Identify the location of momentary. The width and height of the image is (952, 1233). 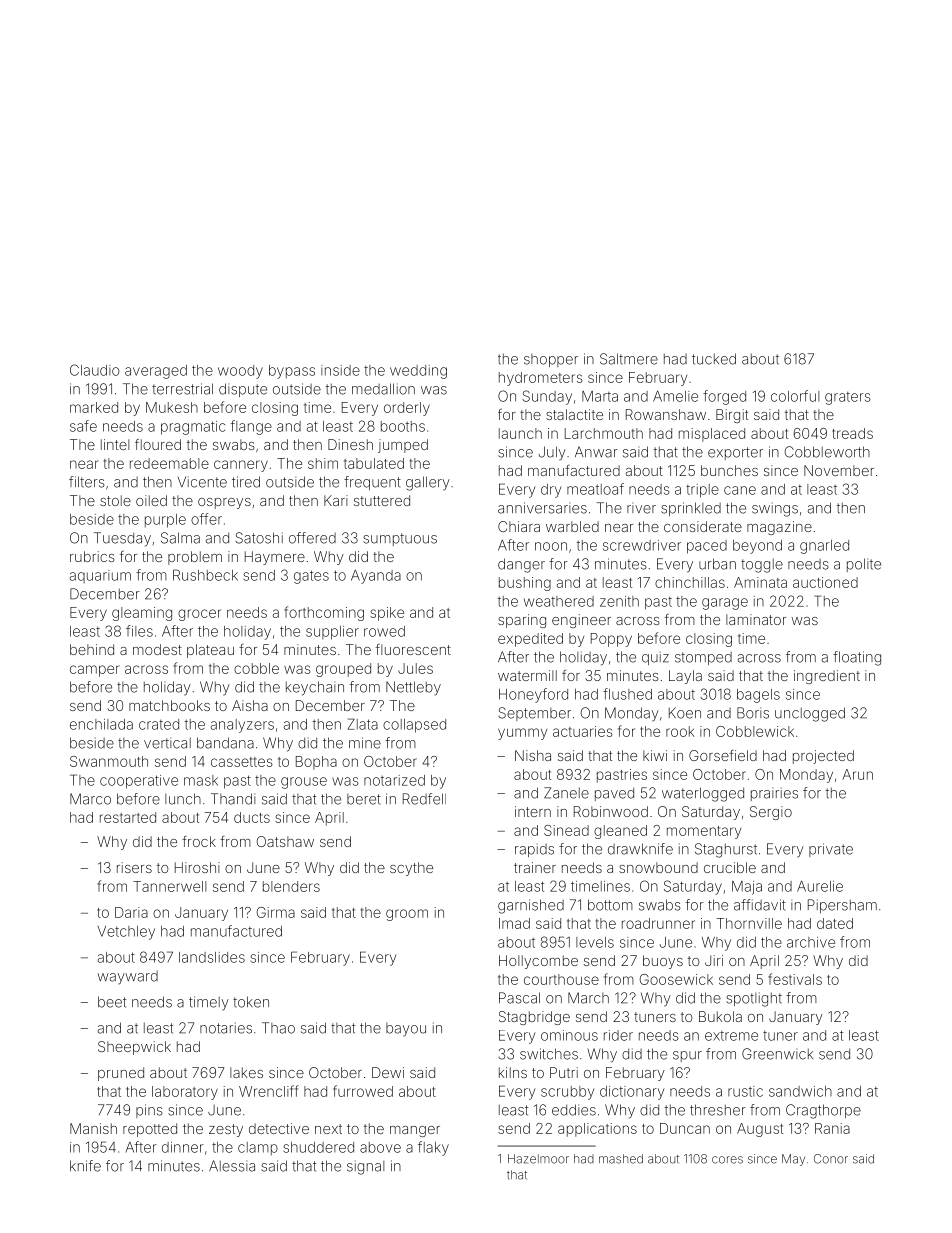
(704, 832).
